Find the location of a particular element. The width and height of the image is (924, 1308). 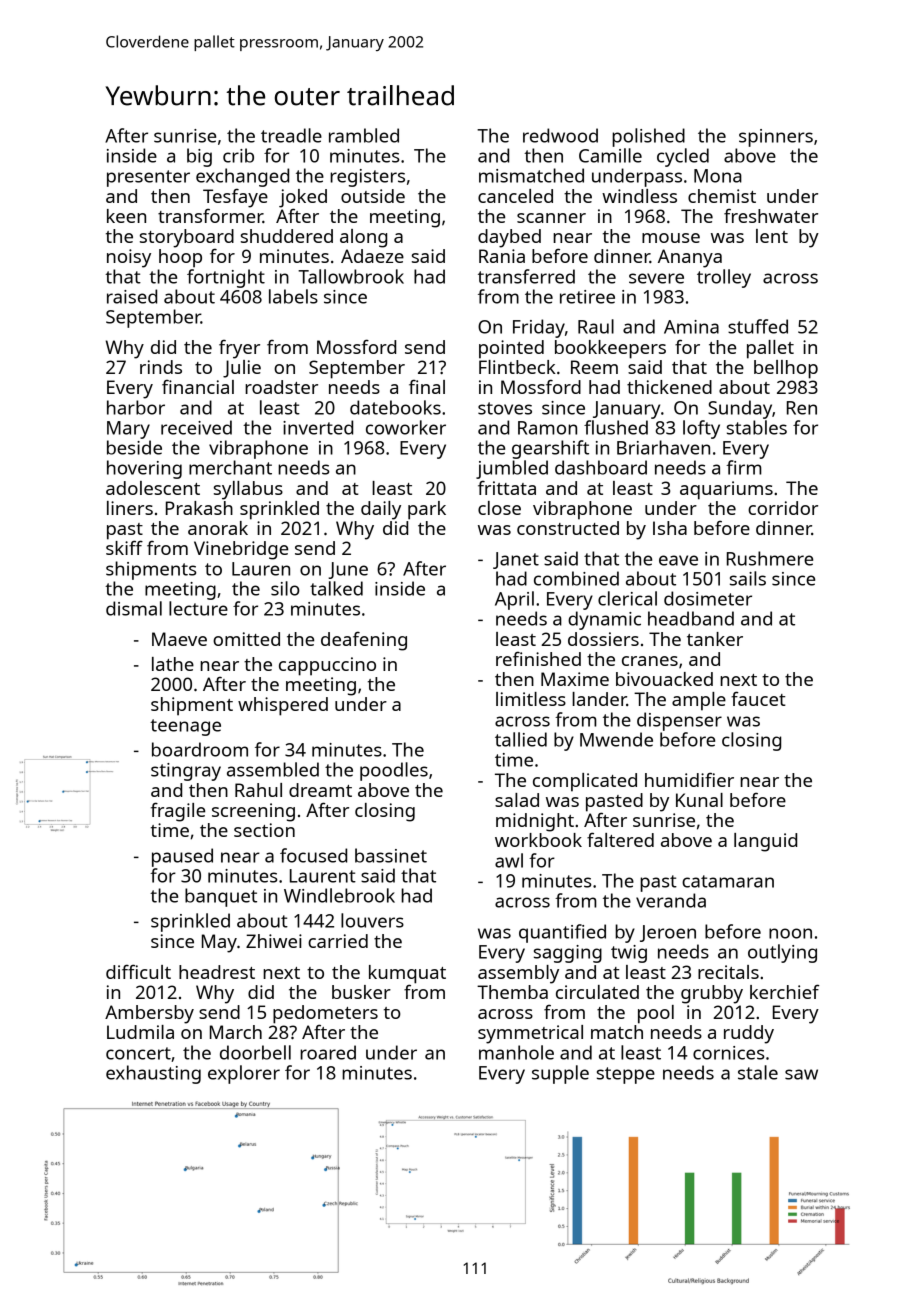

explorer is located at coordinates (244, 1074).
